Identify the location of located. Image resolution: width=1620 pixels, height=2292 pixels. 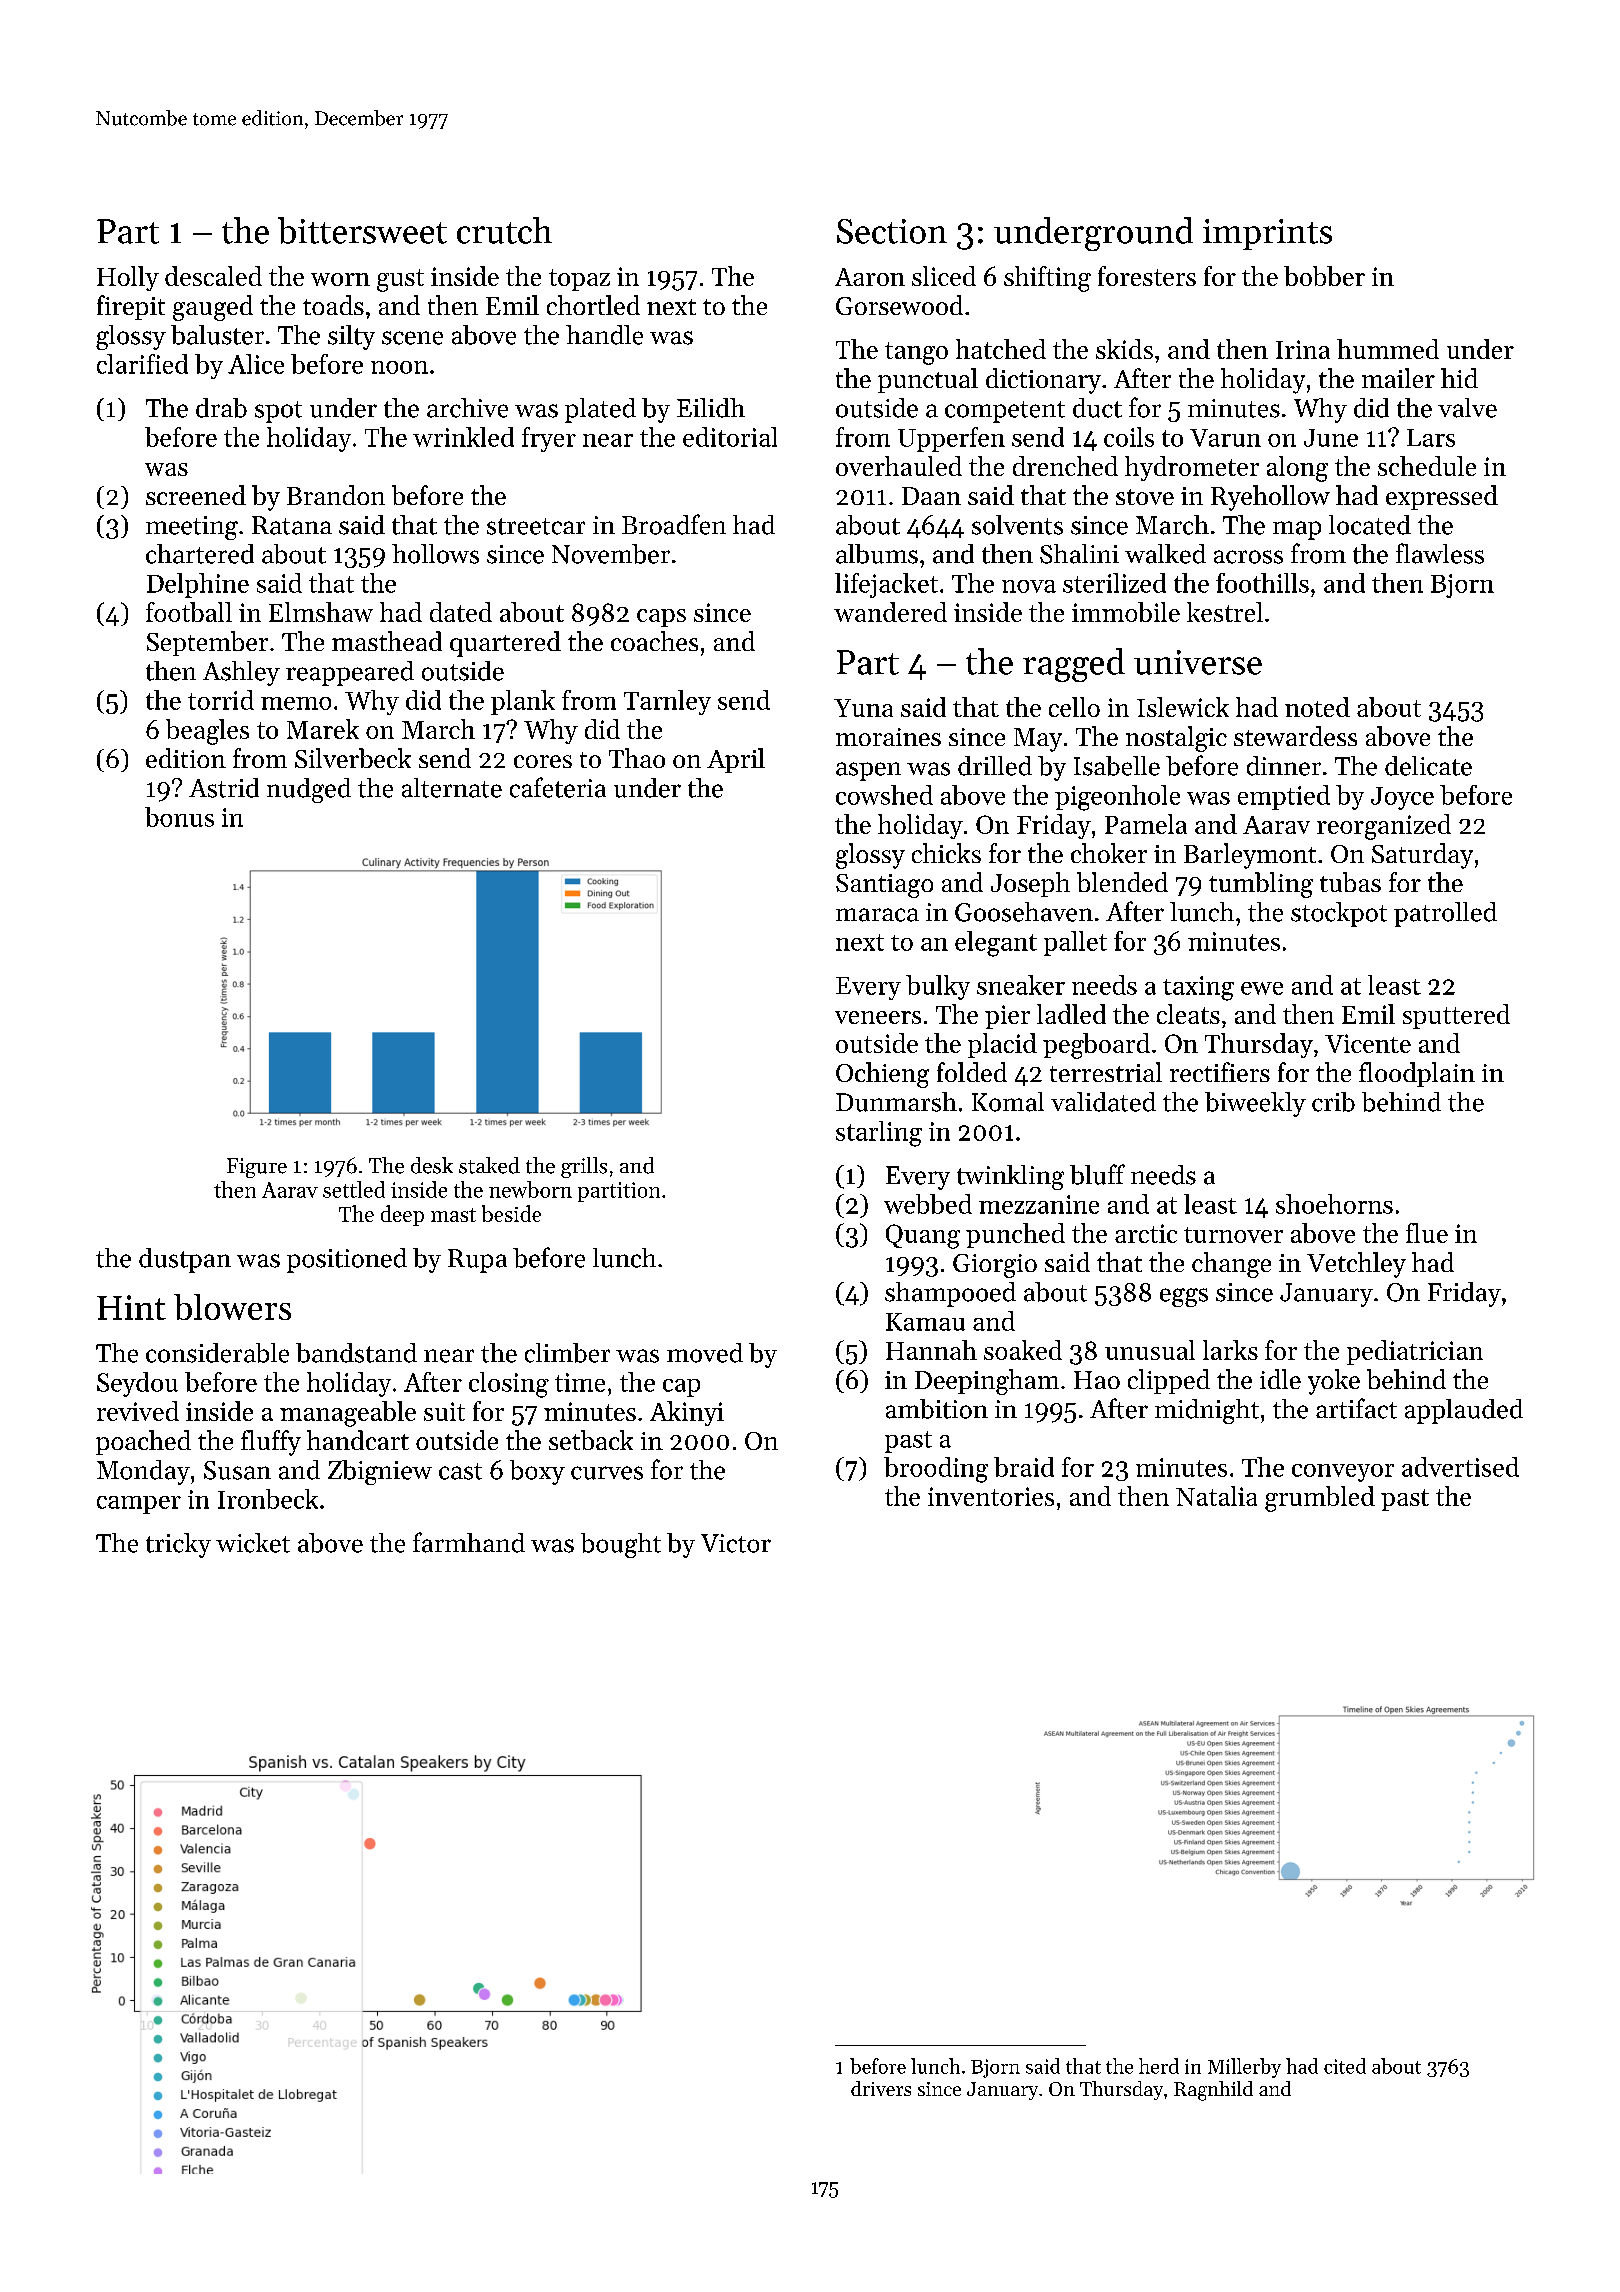
(1370, 525).
